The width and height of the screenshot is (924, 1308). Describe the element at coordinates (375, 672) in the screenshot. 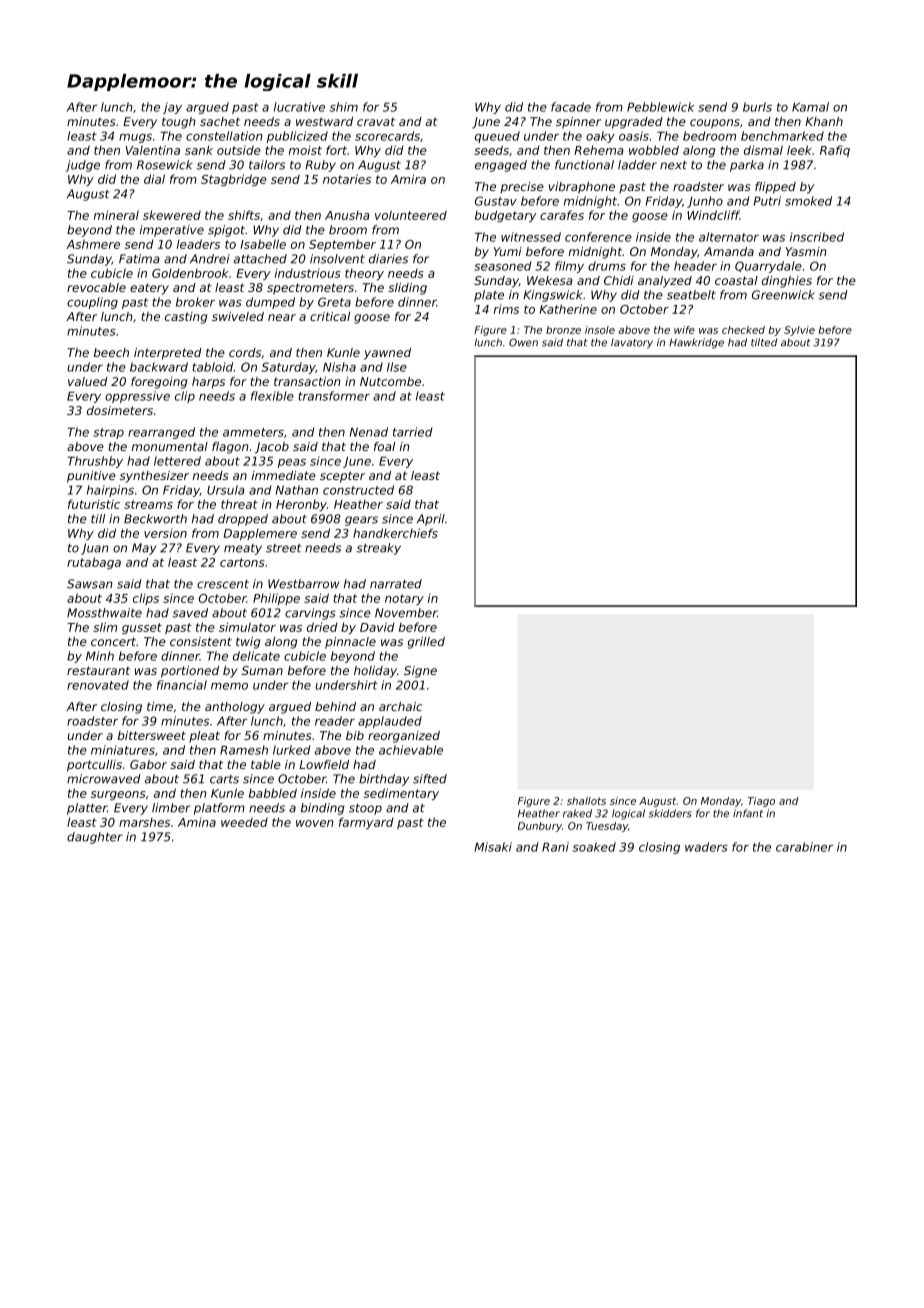

I see `holiday` at that location.
